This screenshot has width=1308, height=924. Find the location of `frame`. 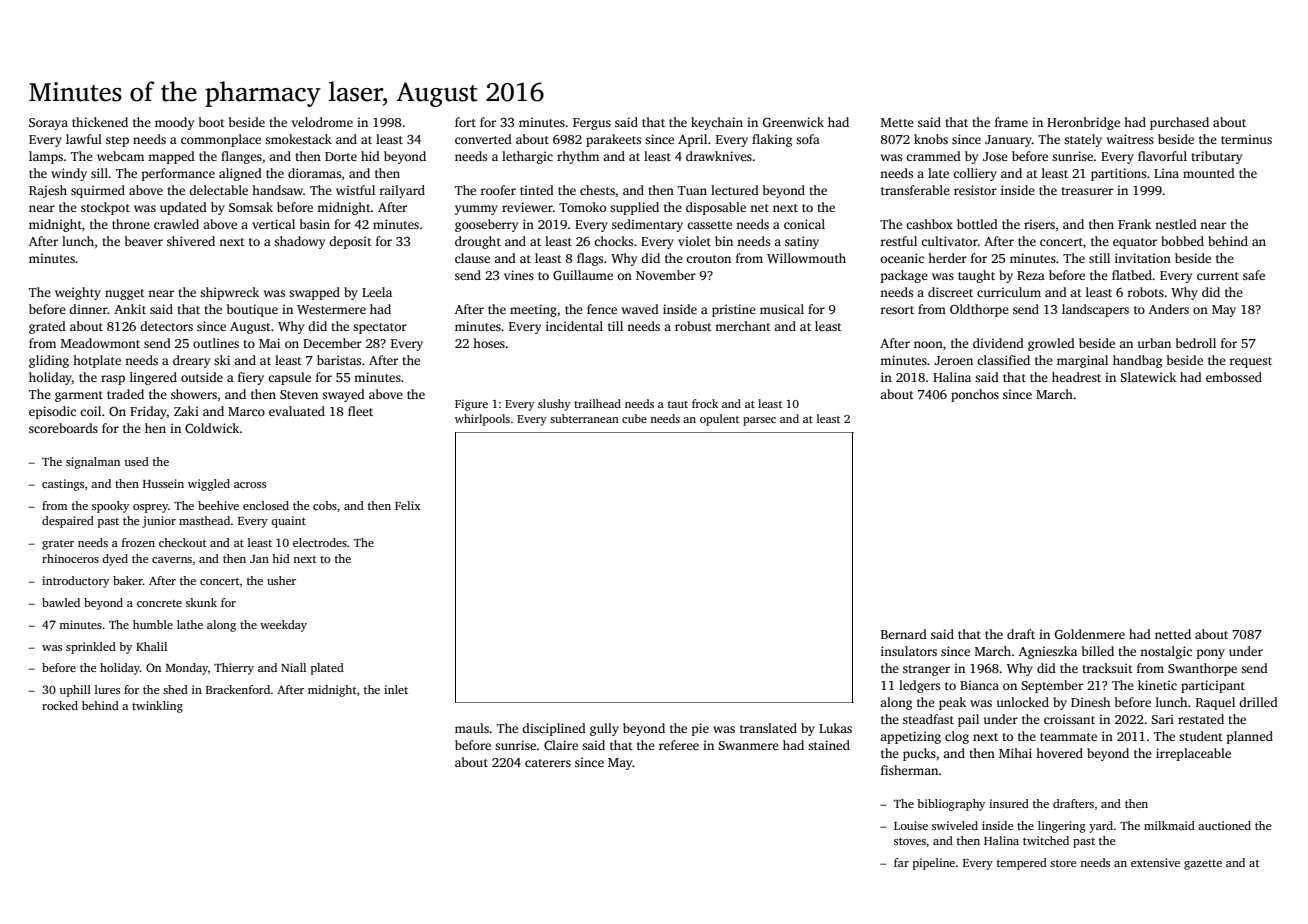

frame is located at coordinates (1011, 122).
